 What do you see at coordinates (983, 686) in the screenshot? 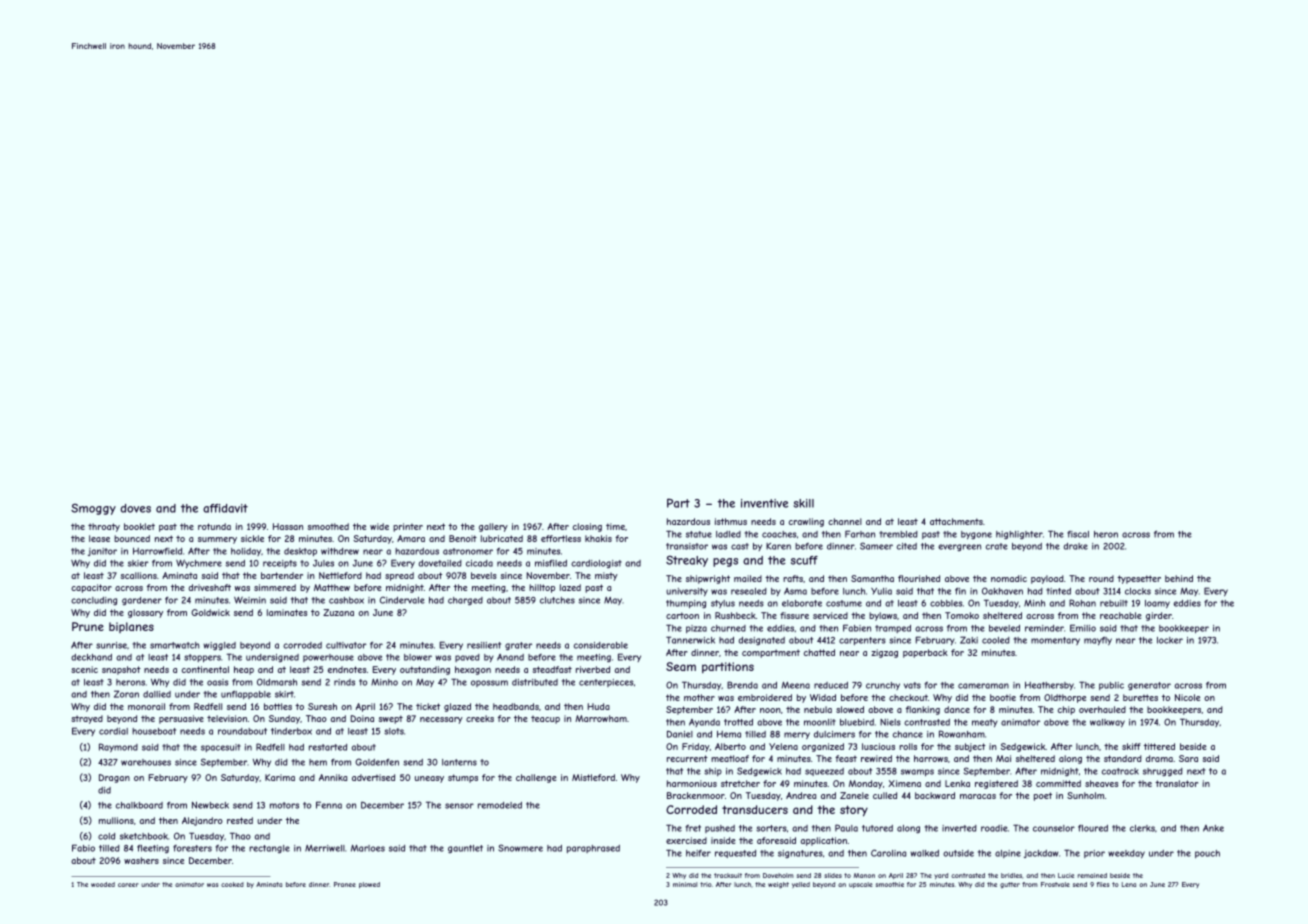
I see `cameraman` at bounding box center [983, 686].
